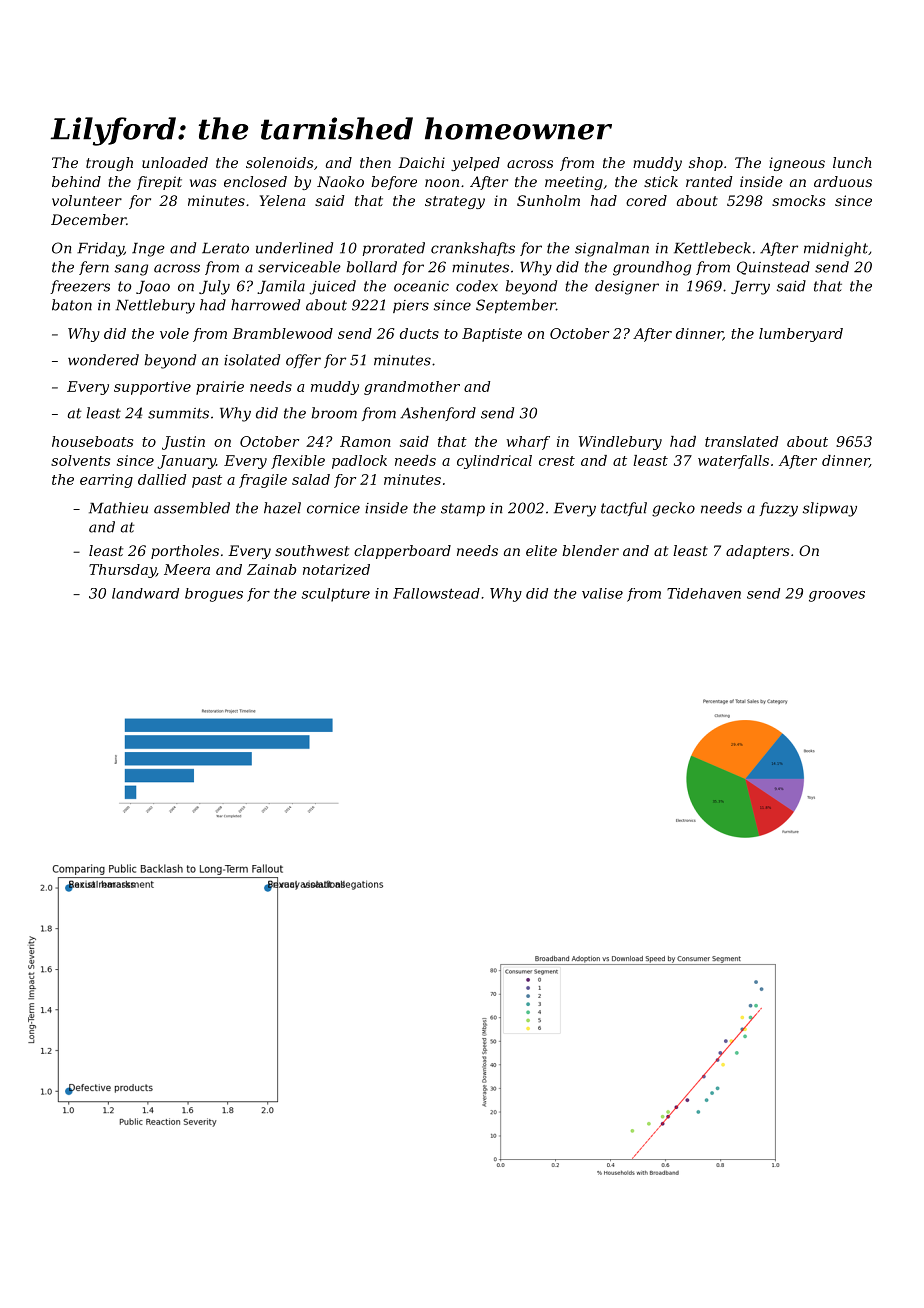  What do you see at coordinates (175, 162) in the page?
I see `unloaded` at bounding box center [175, 162].
